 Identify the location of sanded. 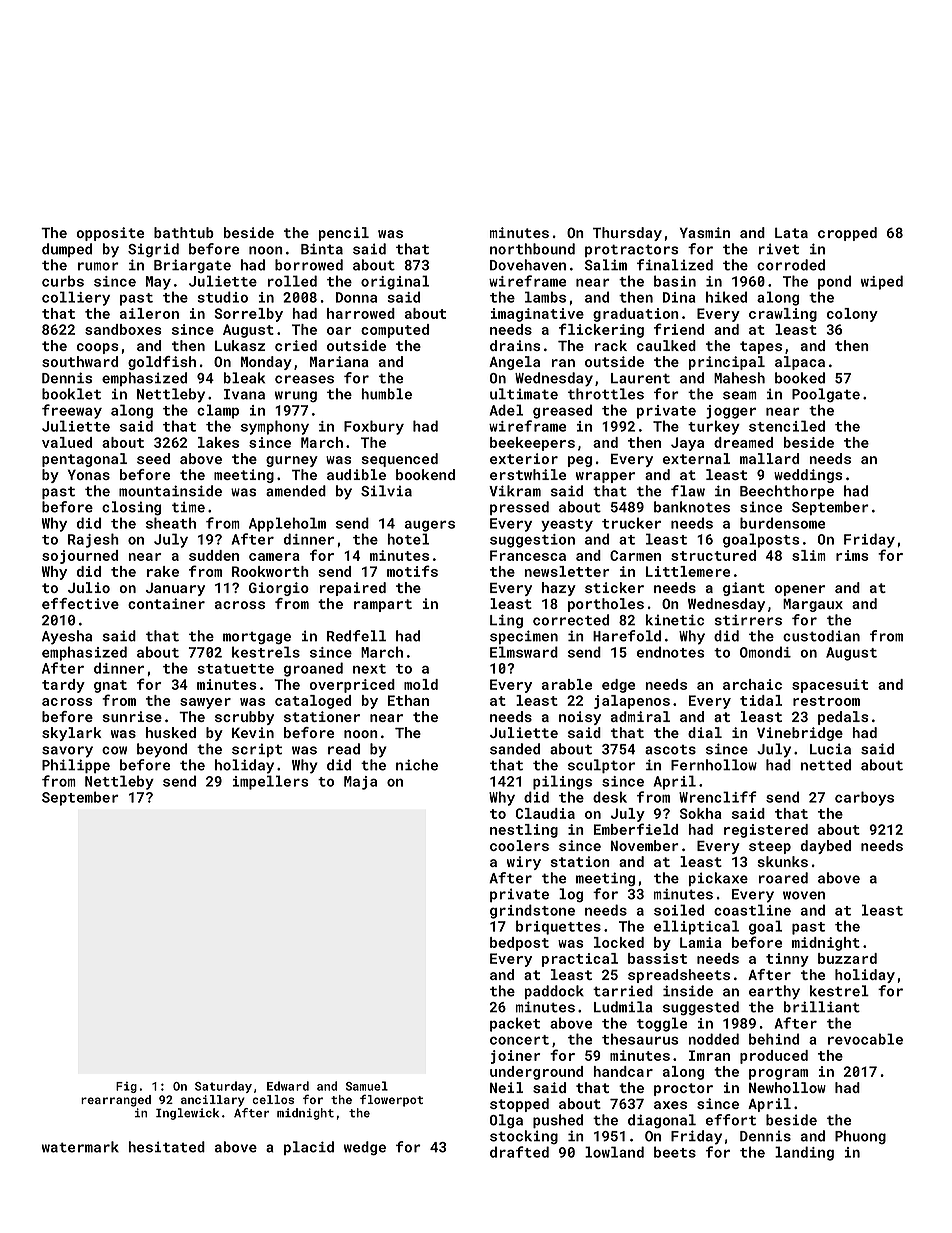
(515, 749).
